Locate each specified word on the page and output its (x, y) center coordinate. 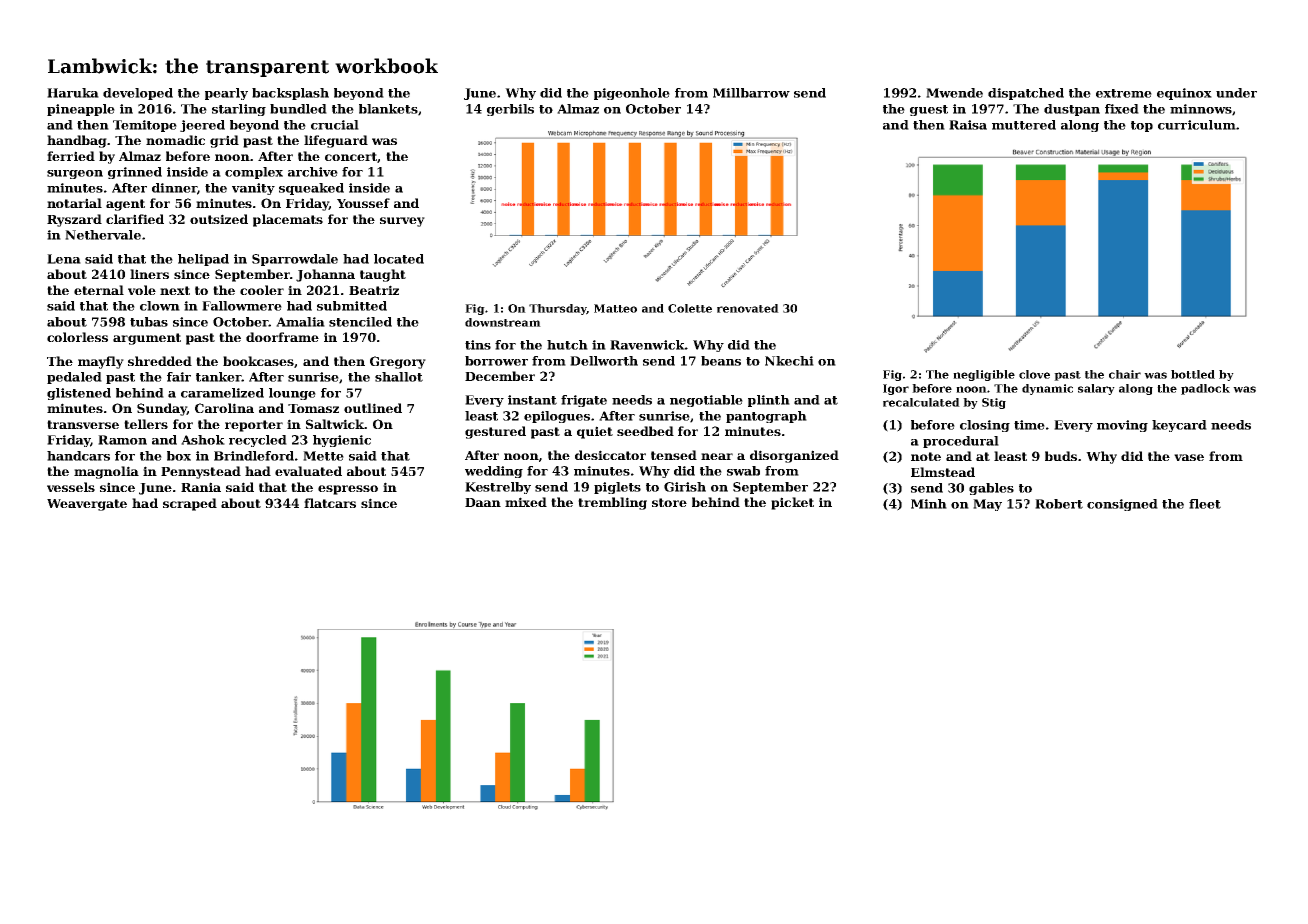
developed (138, 94)
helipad (203, 260)
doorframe (282, 337)
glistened (79, 394)
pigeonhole (632, 94)
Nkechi (789, 361)
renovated (748, 308)
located (399, 259)
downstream (503, 322)
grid (224, 141)
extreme (1124, 93)
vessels (71, 487)
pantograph (766, 417)
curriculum (1197, 125)
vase (1189, 457)
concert (351, 156)
